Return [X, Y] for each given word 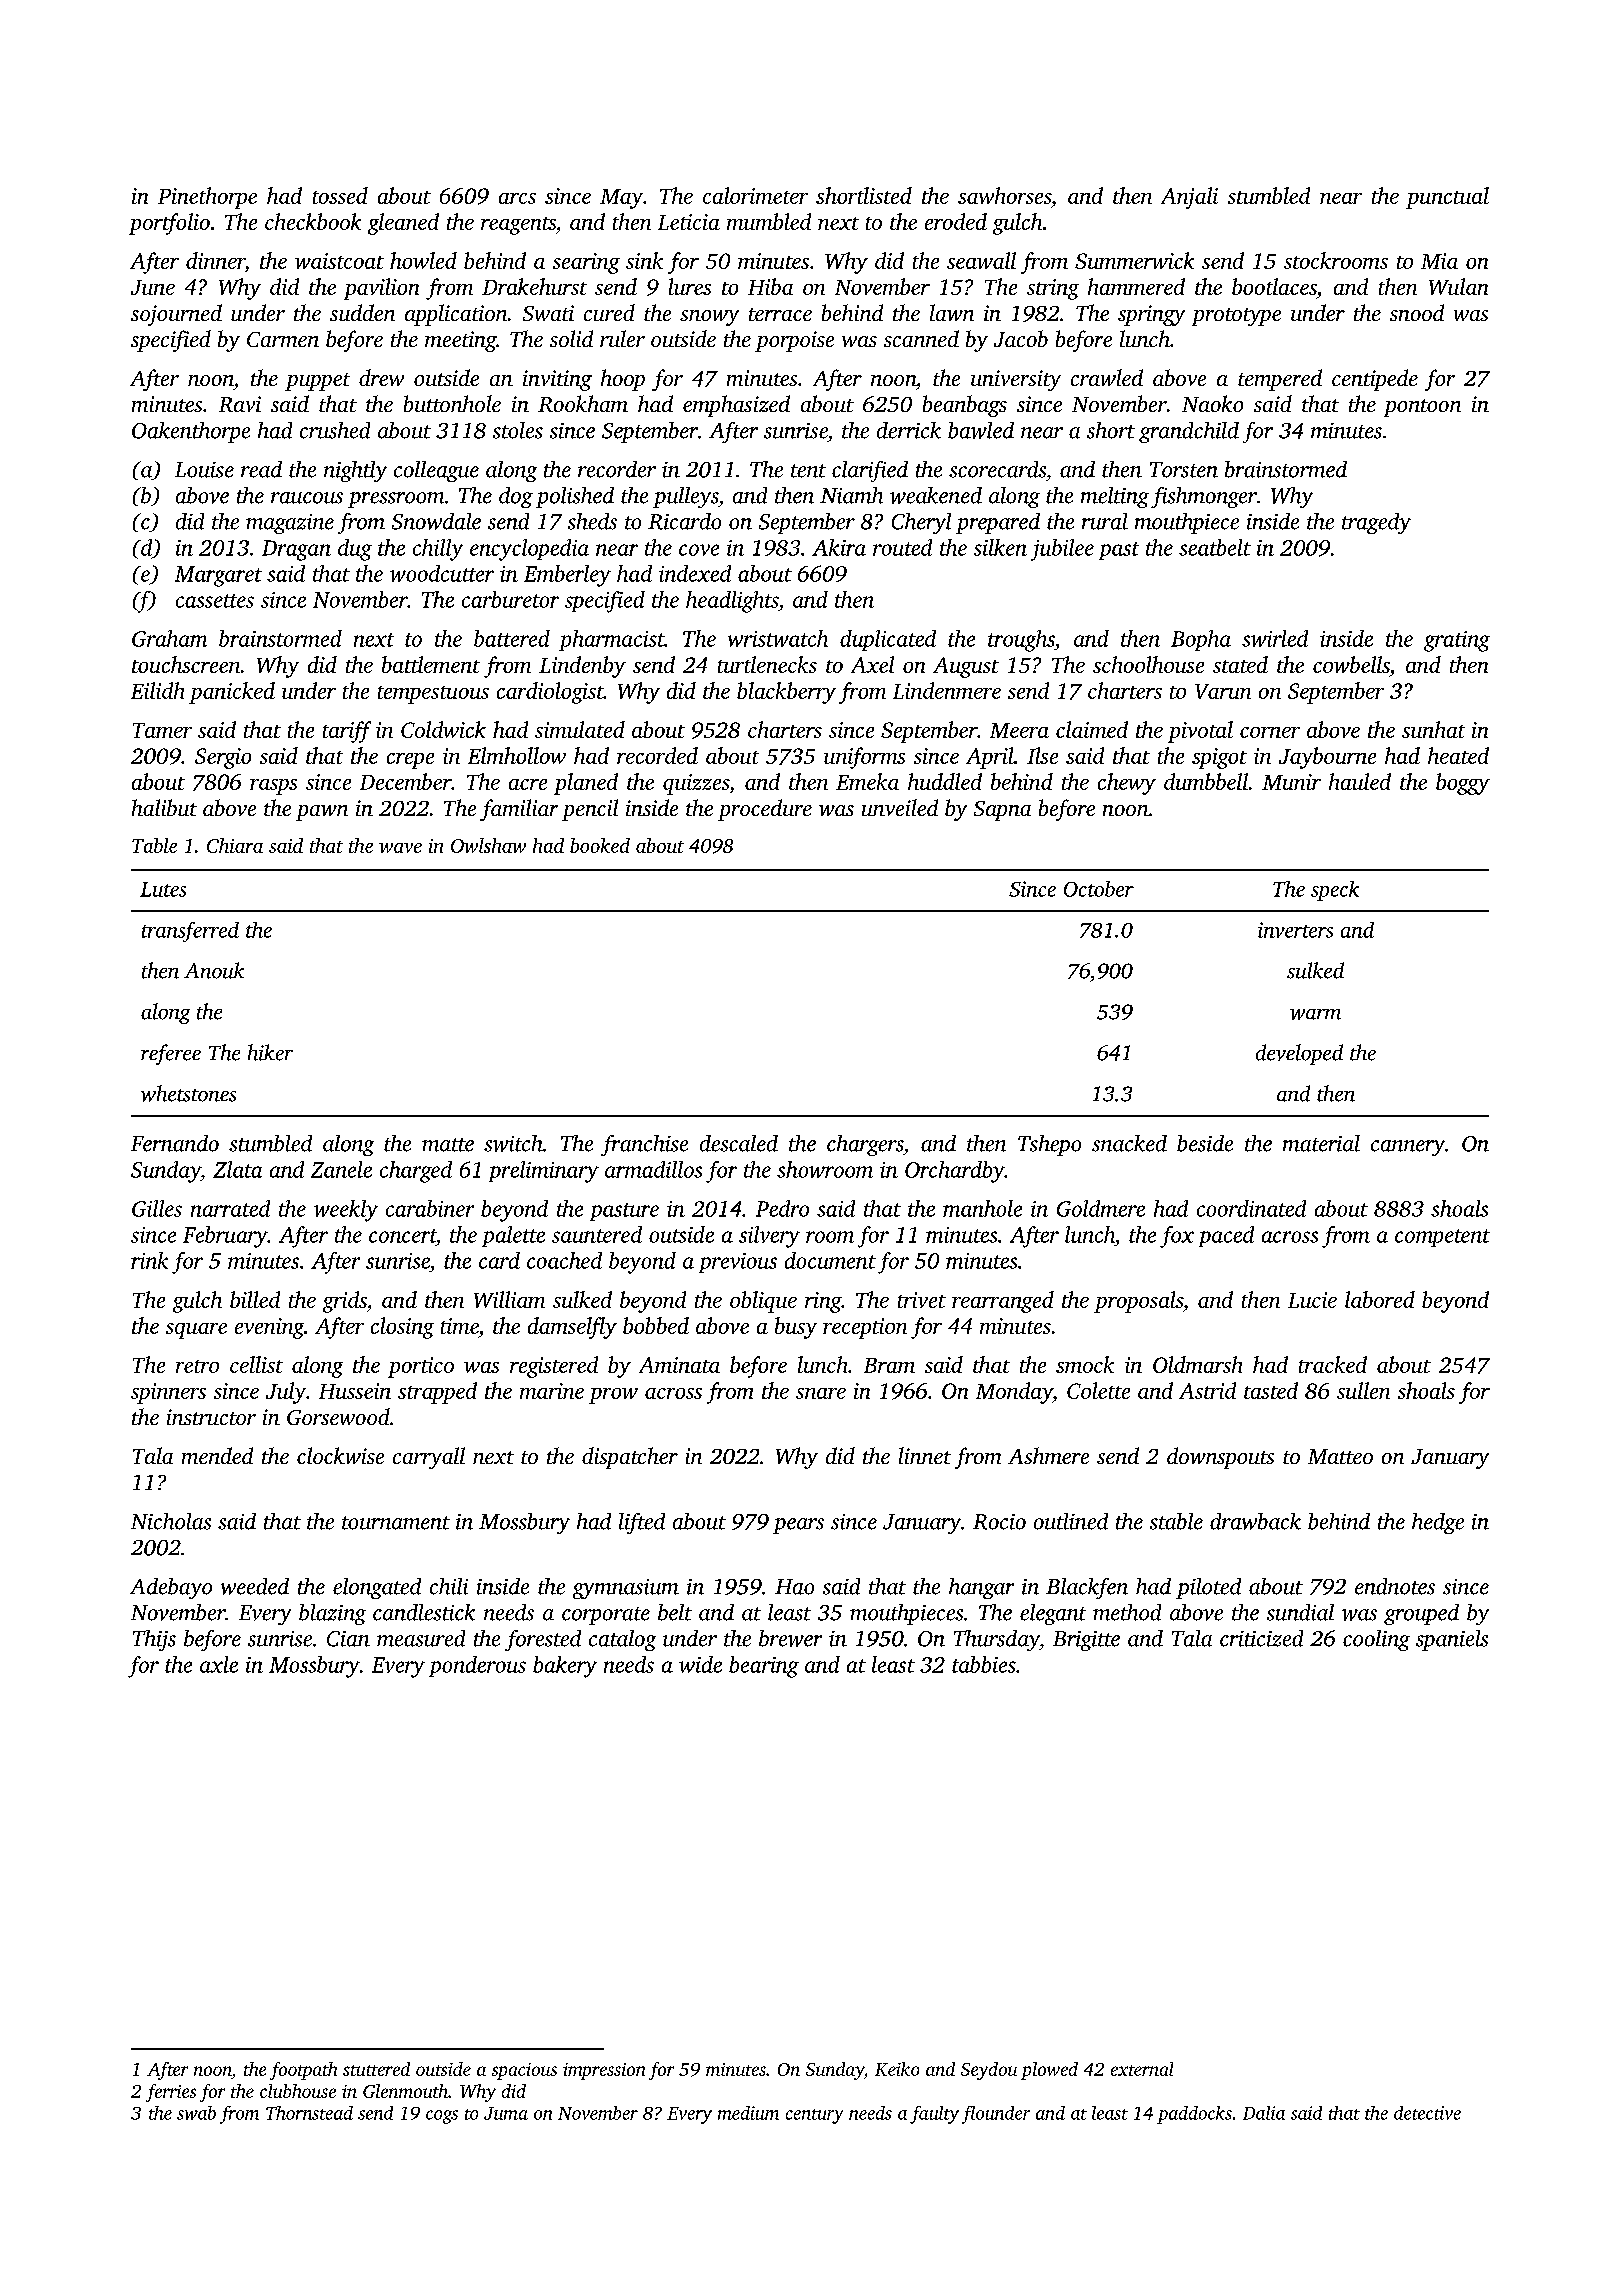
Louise [204, 470]
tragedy [1376, 523]
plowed [1049, 2071]
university [1016, 380]
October [1099, 889]
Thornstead [309, 2113]
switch [513, 1143]
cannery [1408, 1148]
